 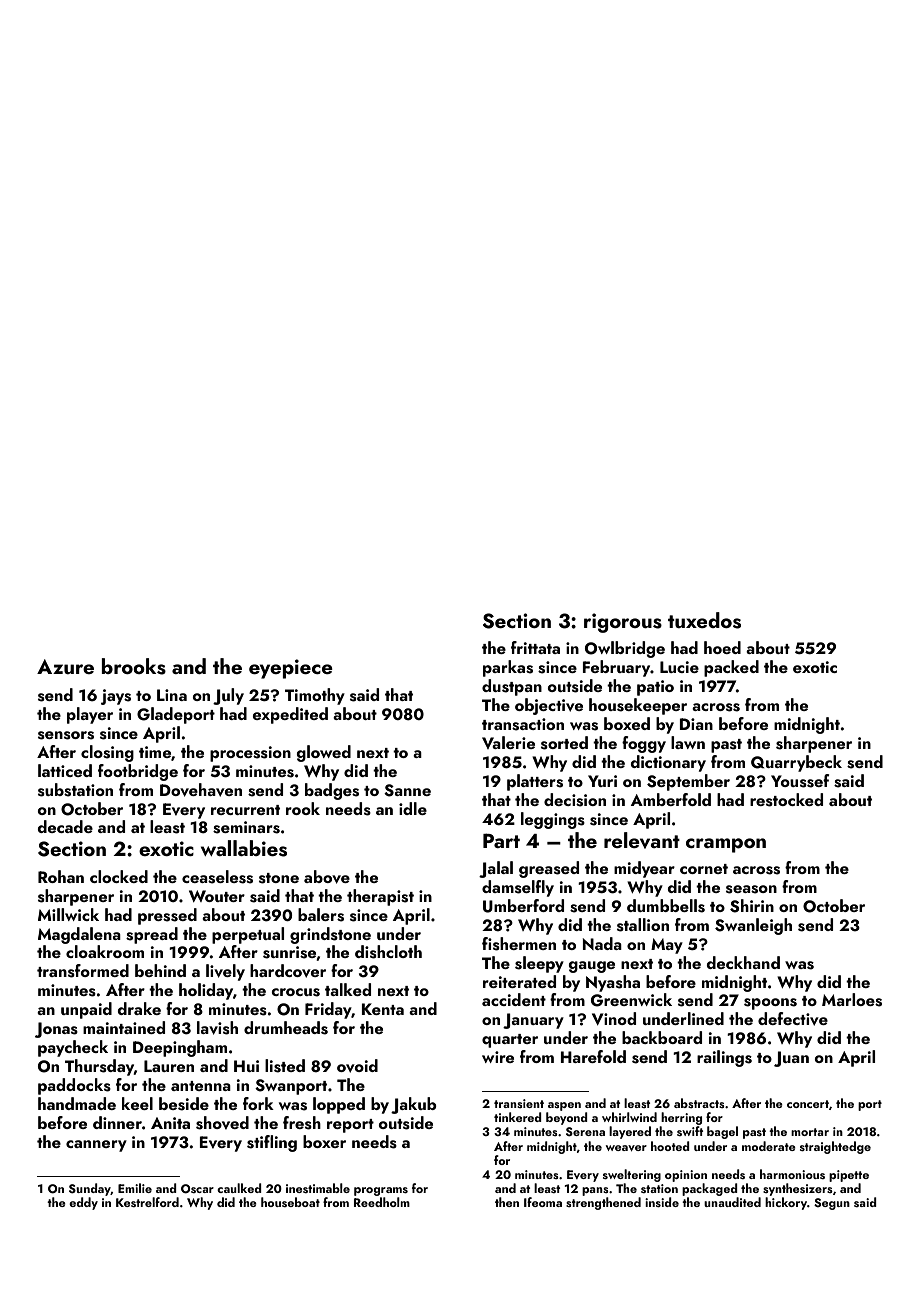 What do you see at coordinates (616, 668) in the screenshot?
I see `February` at bounding box center [616, 668].
